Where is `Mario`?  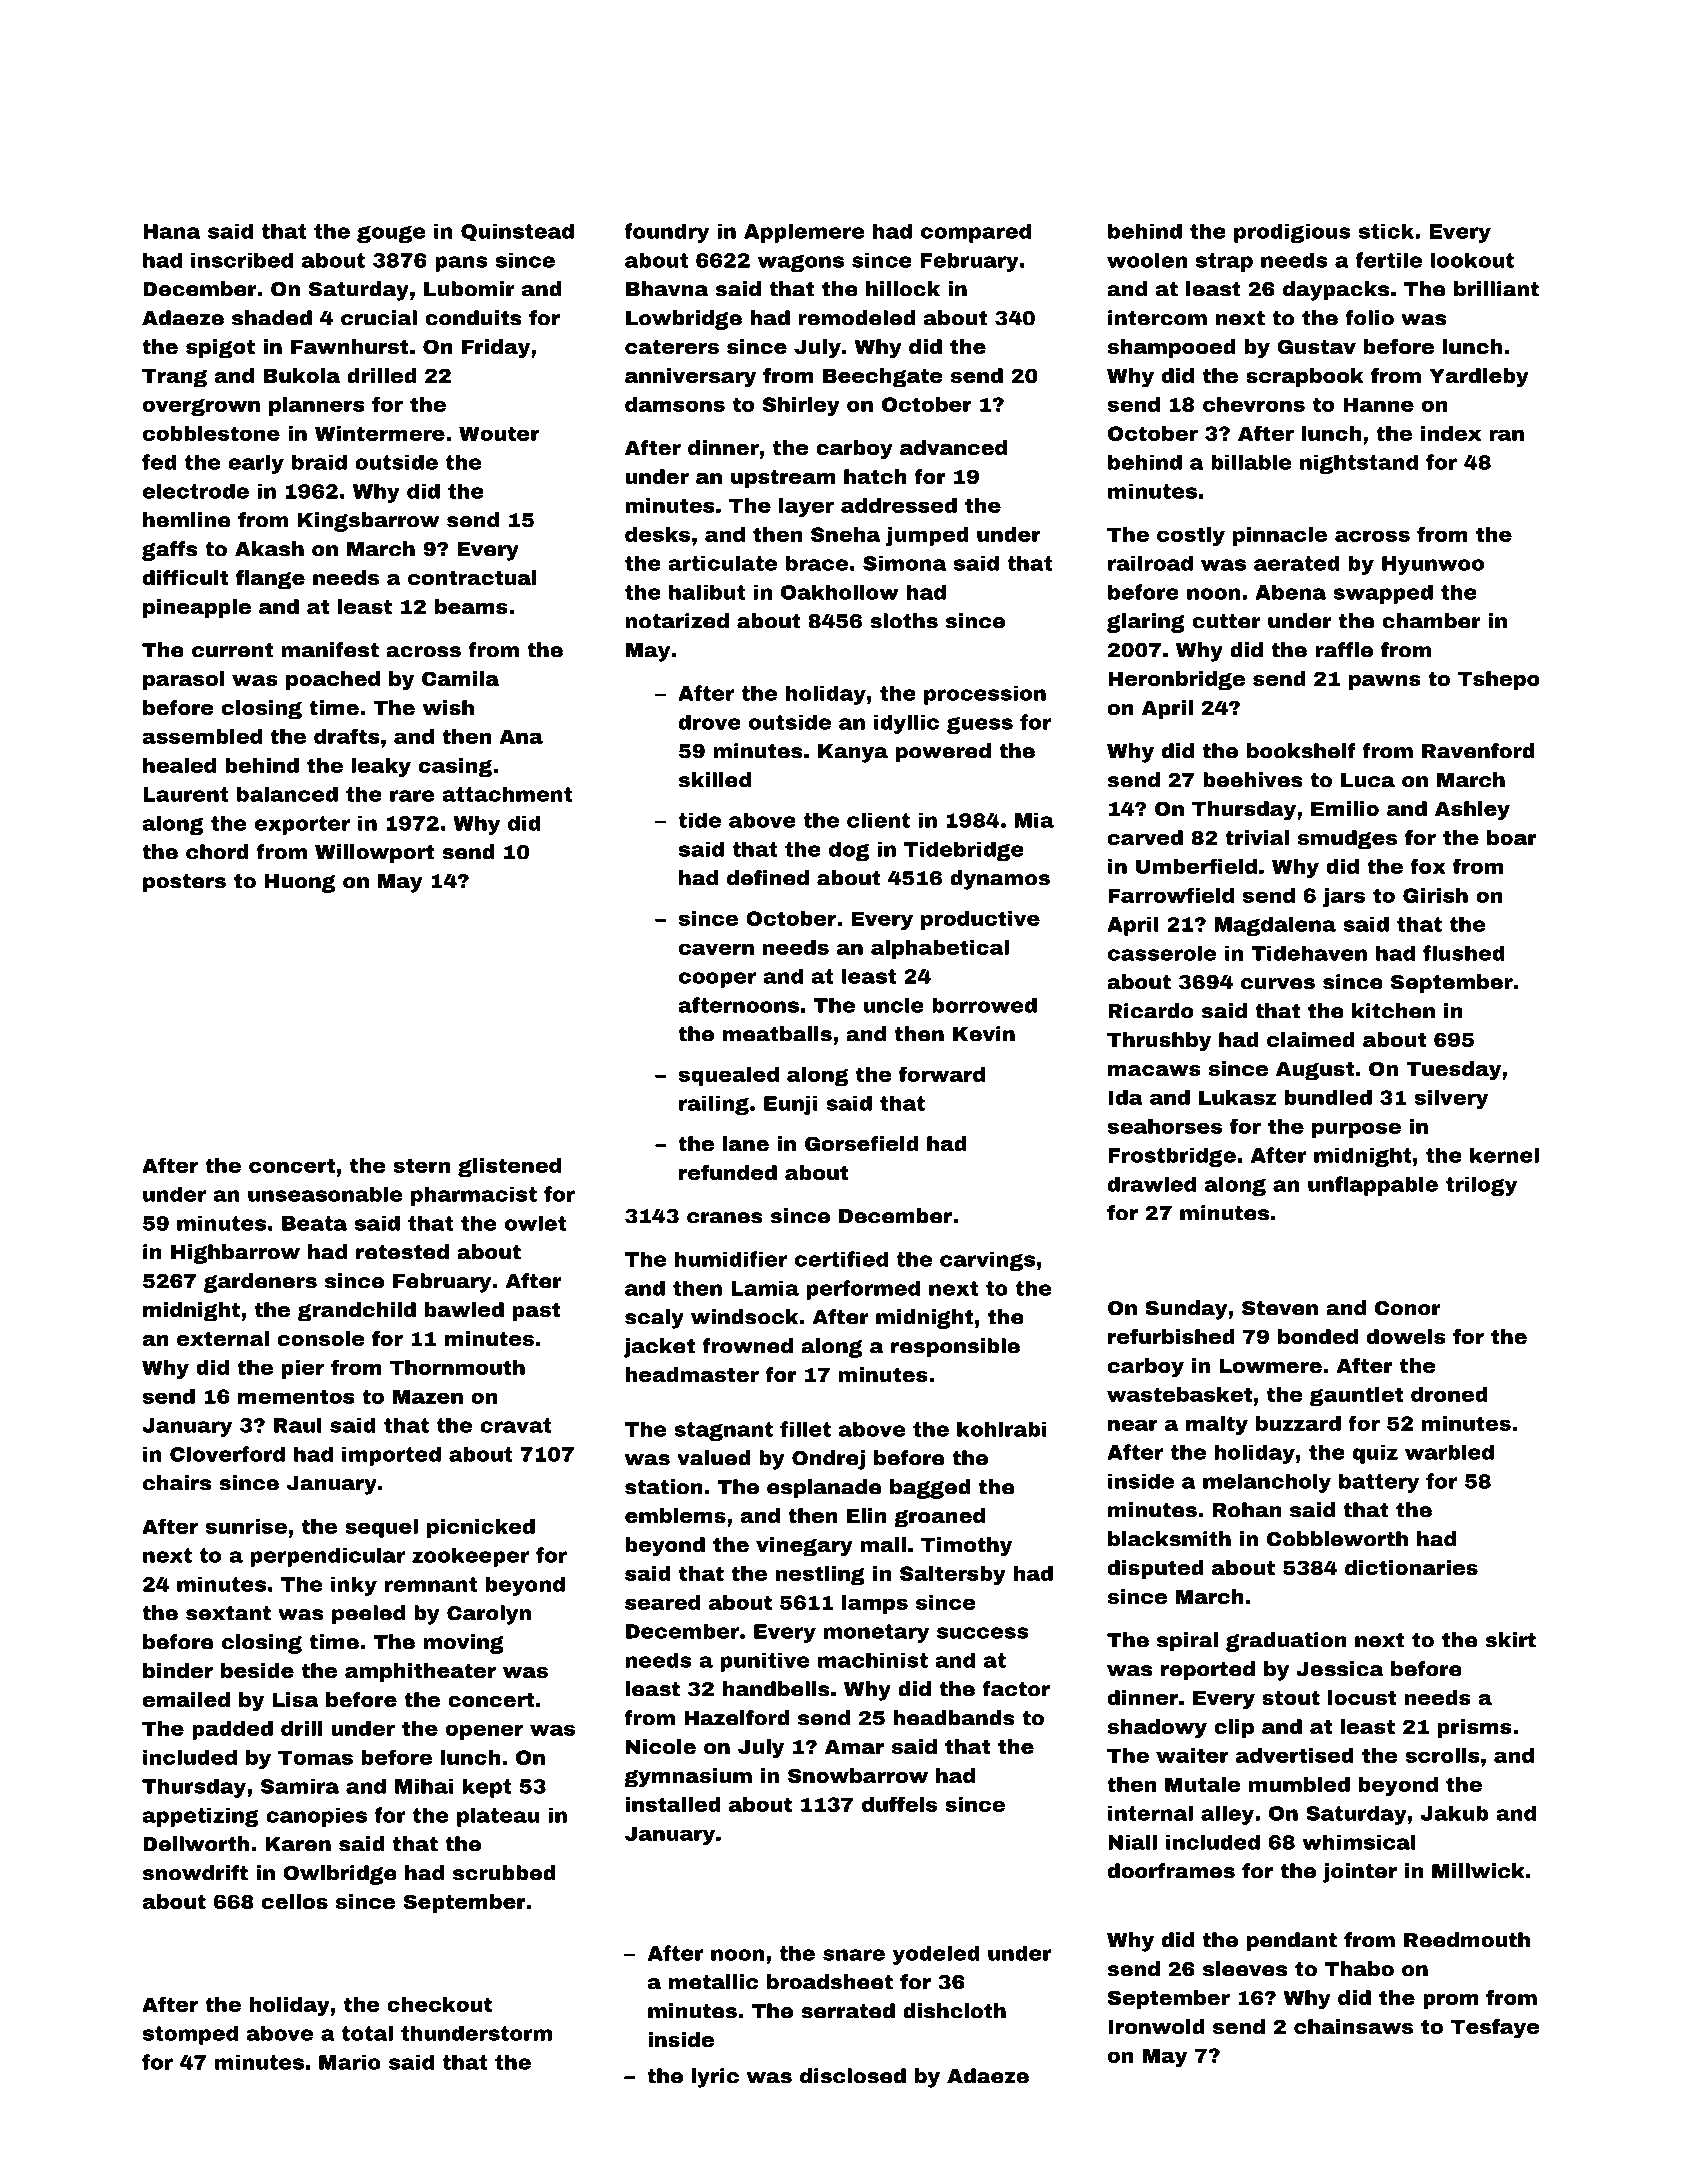
Mario is located at coordinates (350, 2062).
